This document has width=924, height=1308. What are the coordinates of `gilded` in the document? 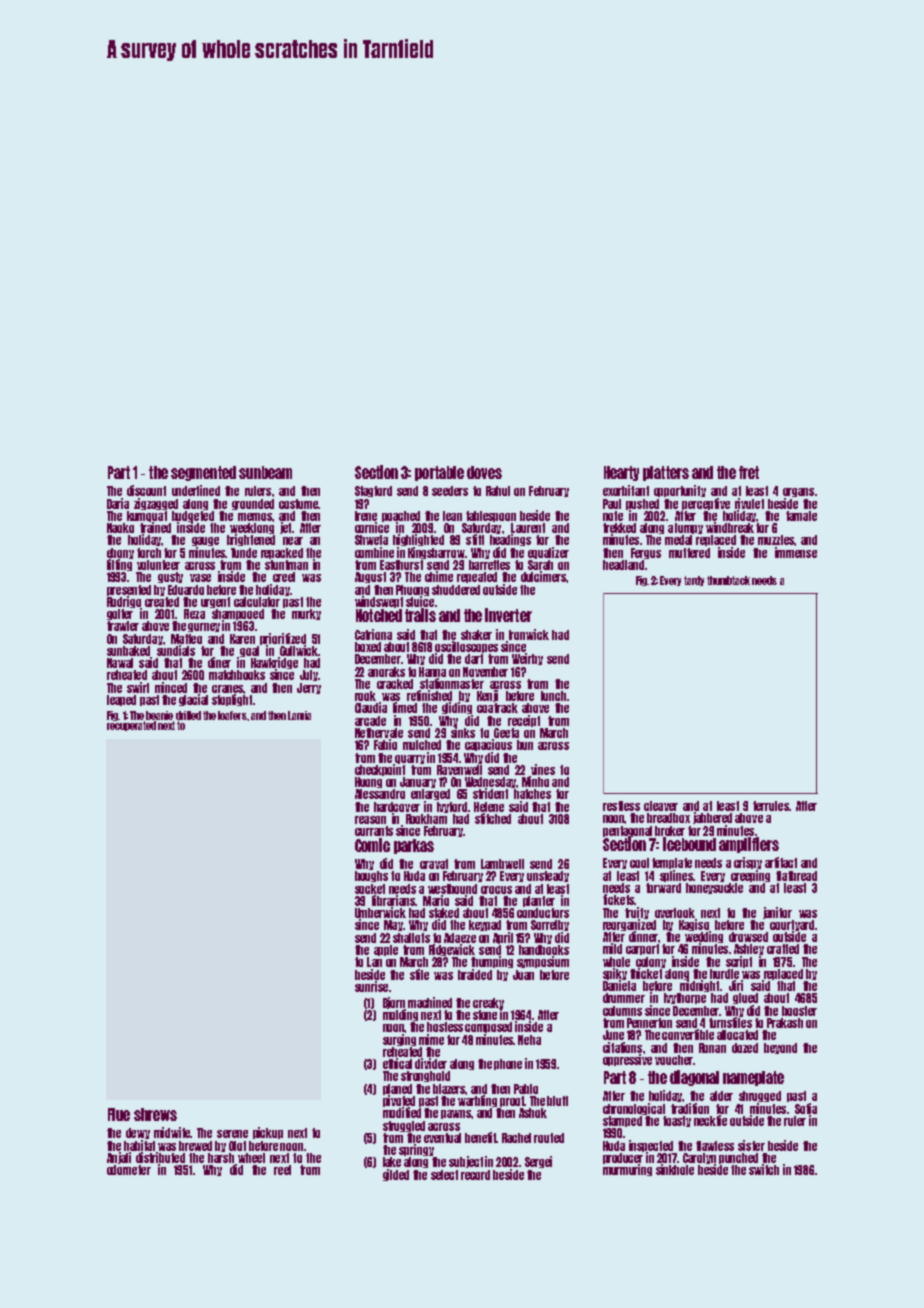 It's located at (396, 1175).
